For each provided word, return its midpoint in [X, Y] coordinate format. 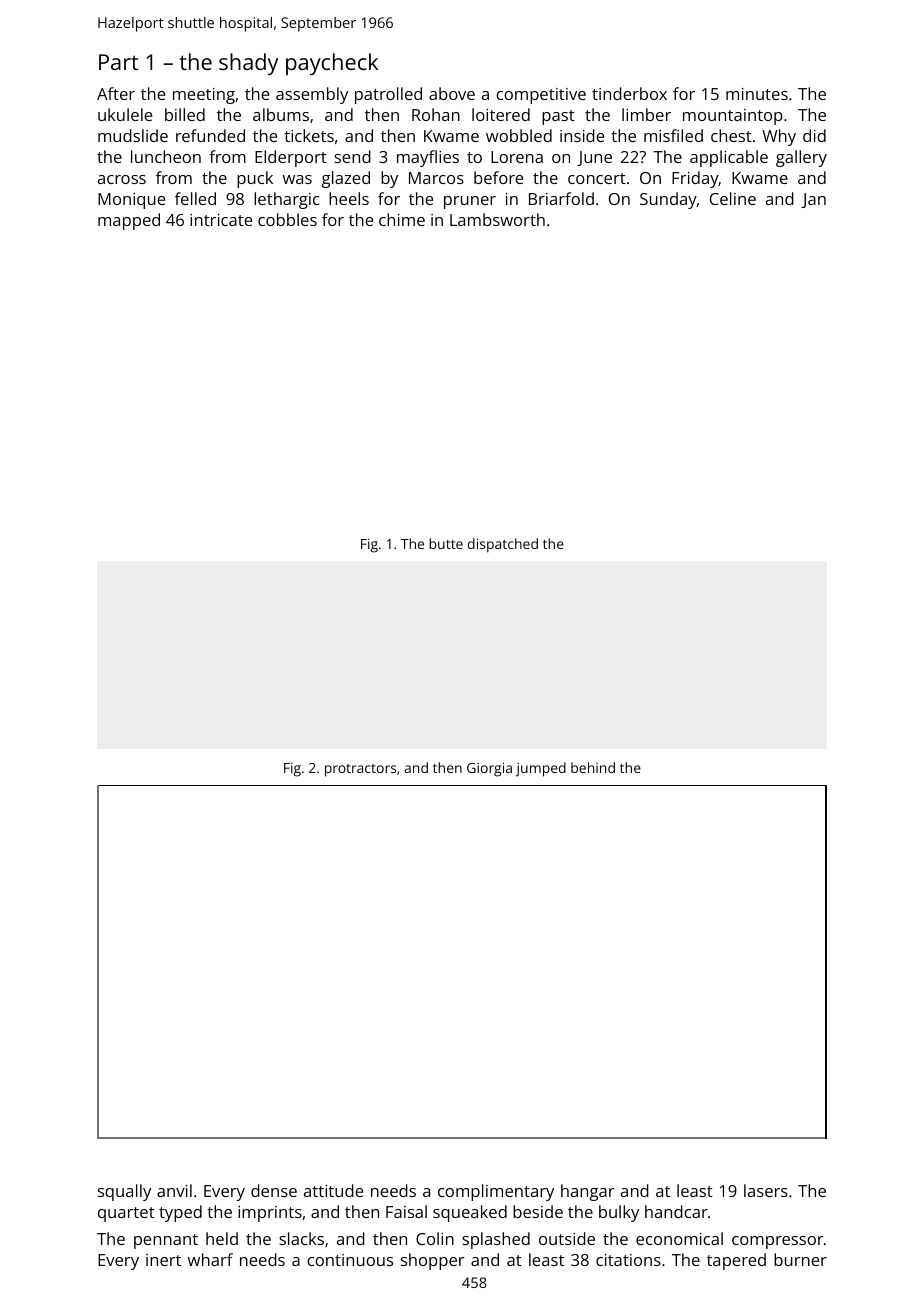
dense [274, 1190]
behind [593, 767]
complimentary [496, 1192]
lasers [766, 1190]
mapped [129, 221]
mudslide [133, 135]
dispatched [503, 545]
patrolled [388, 95]
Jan [813, 200]
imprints [270, 1214]
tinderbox [629, 93]
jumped [541, 769]
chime [402, 219]
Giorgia [489, 770]
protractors [360, 770]
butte [446, 543]
